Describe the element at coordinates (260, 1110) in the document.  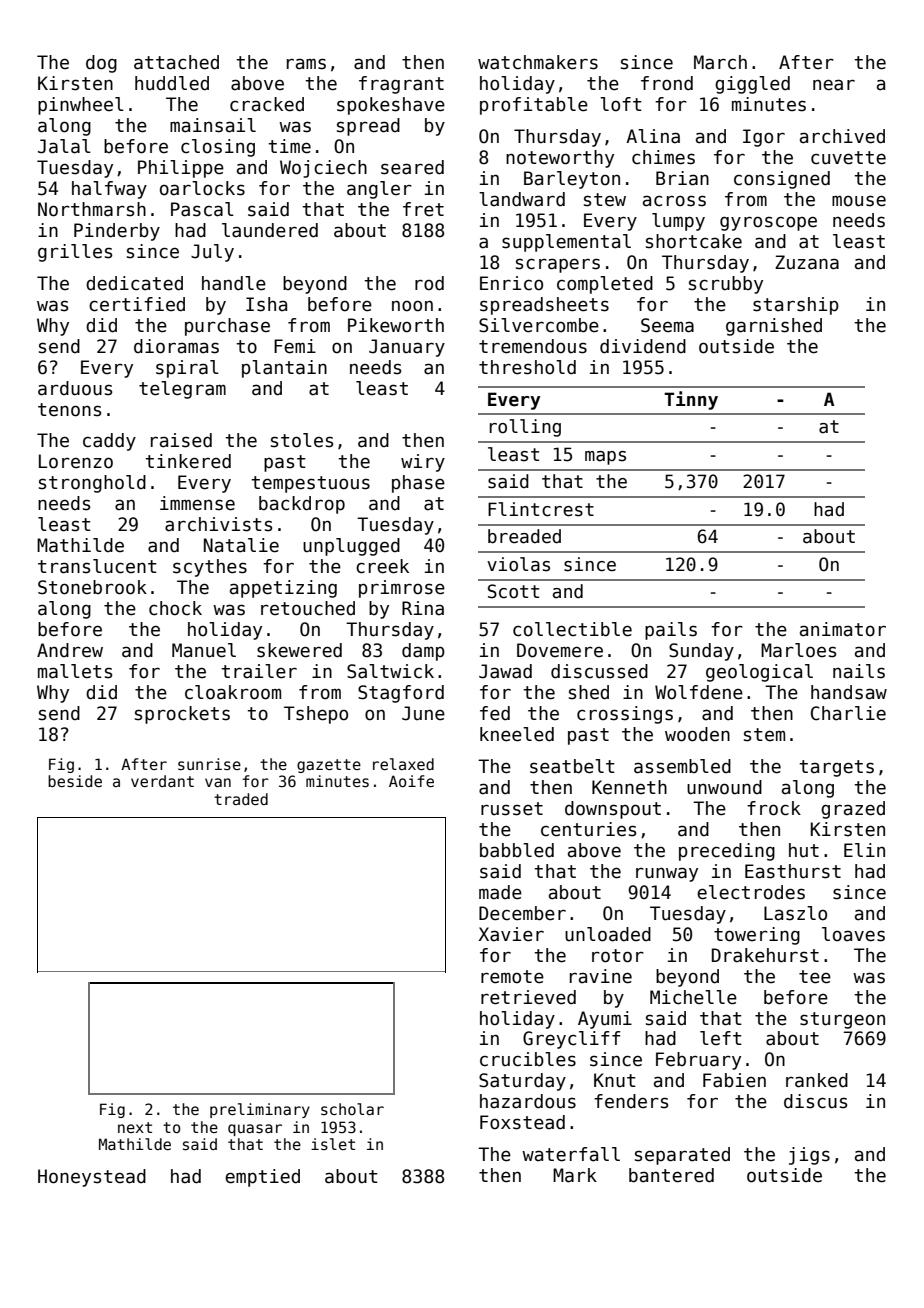
I see `preliminary` at that location.
